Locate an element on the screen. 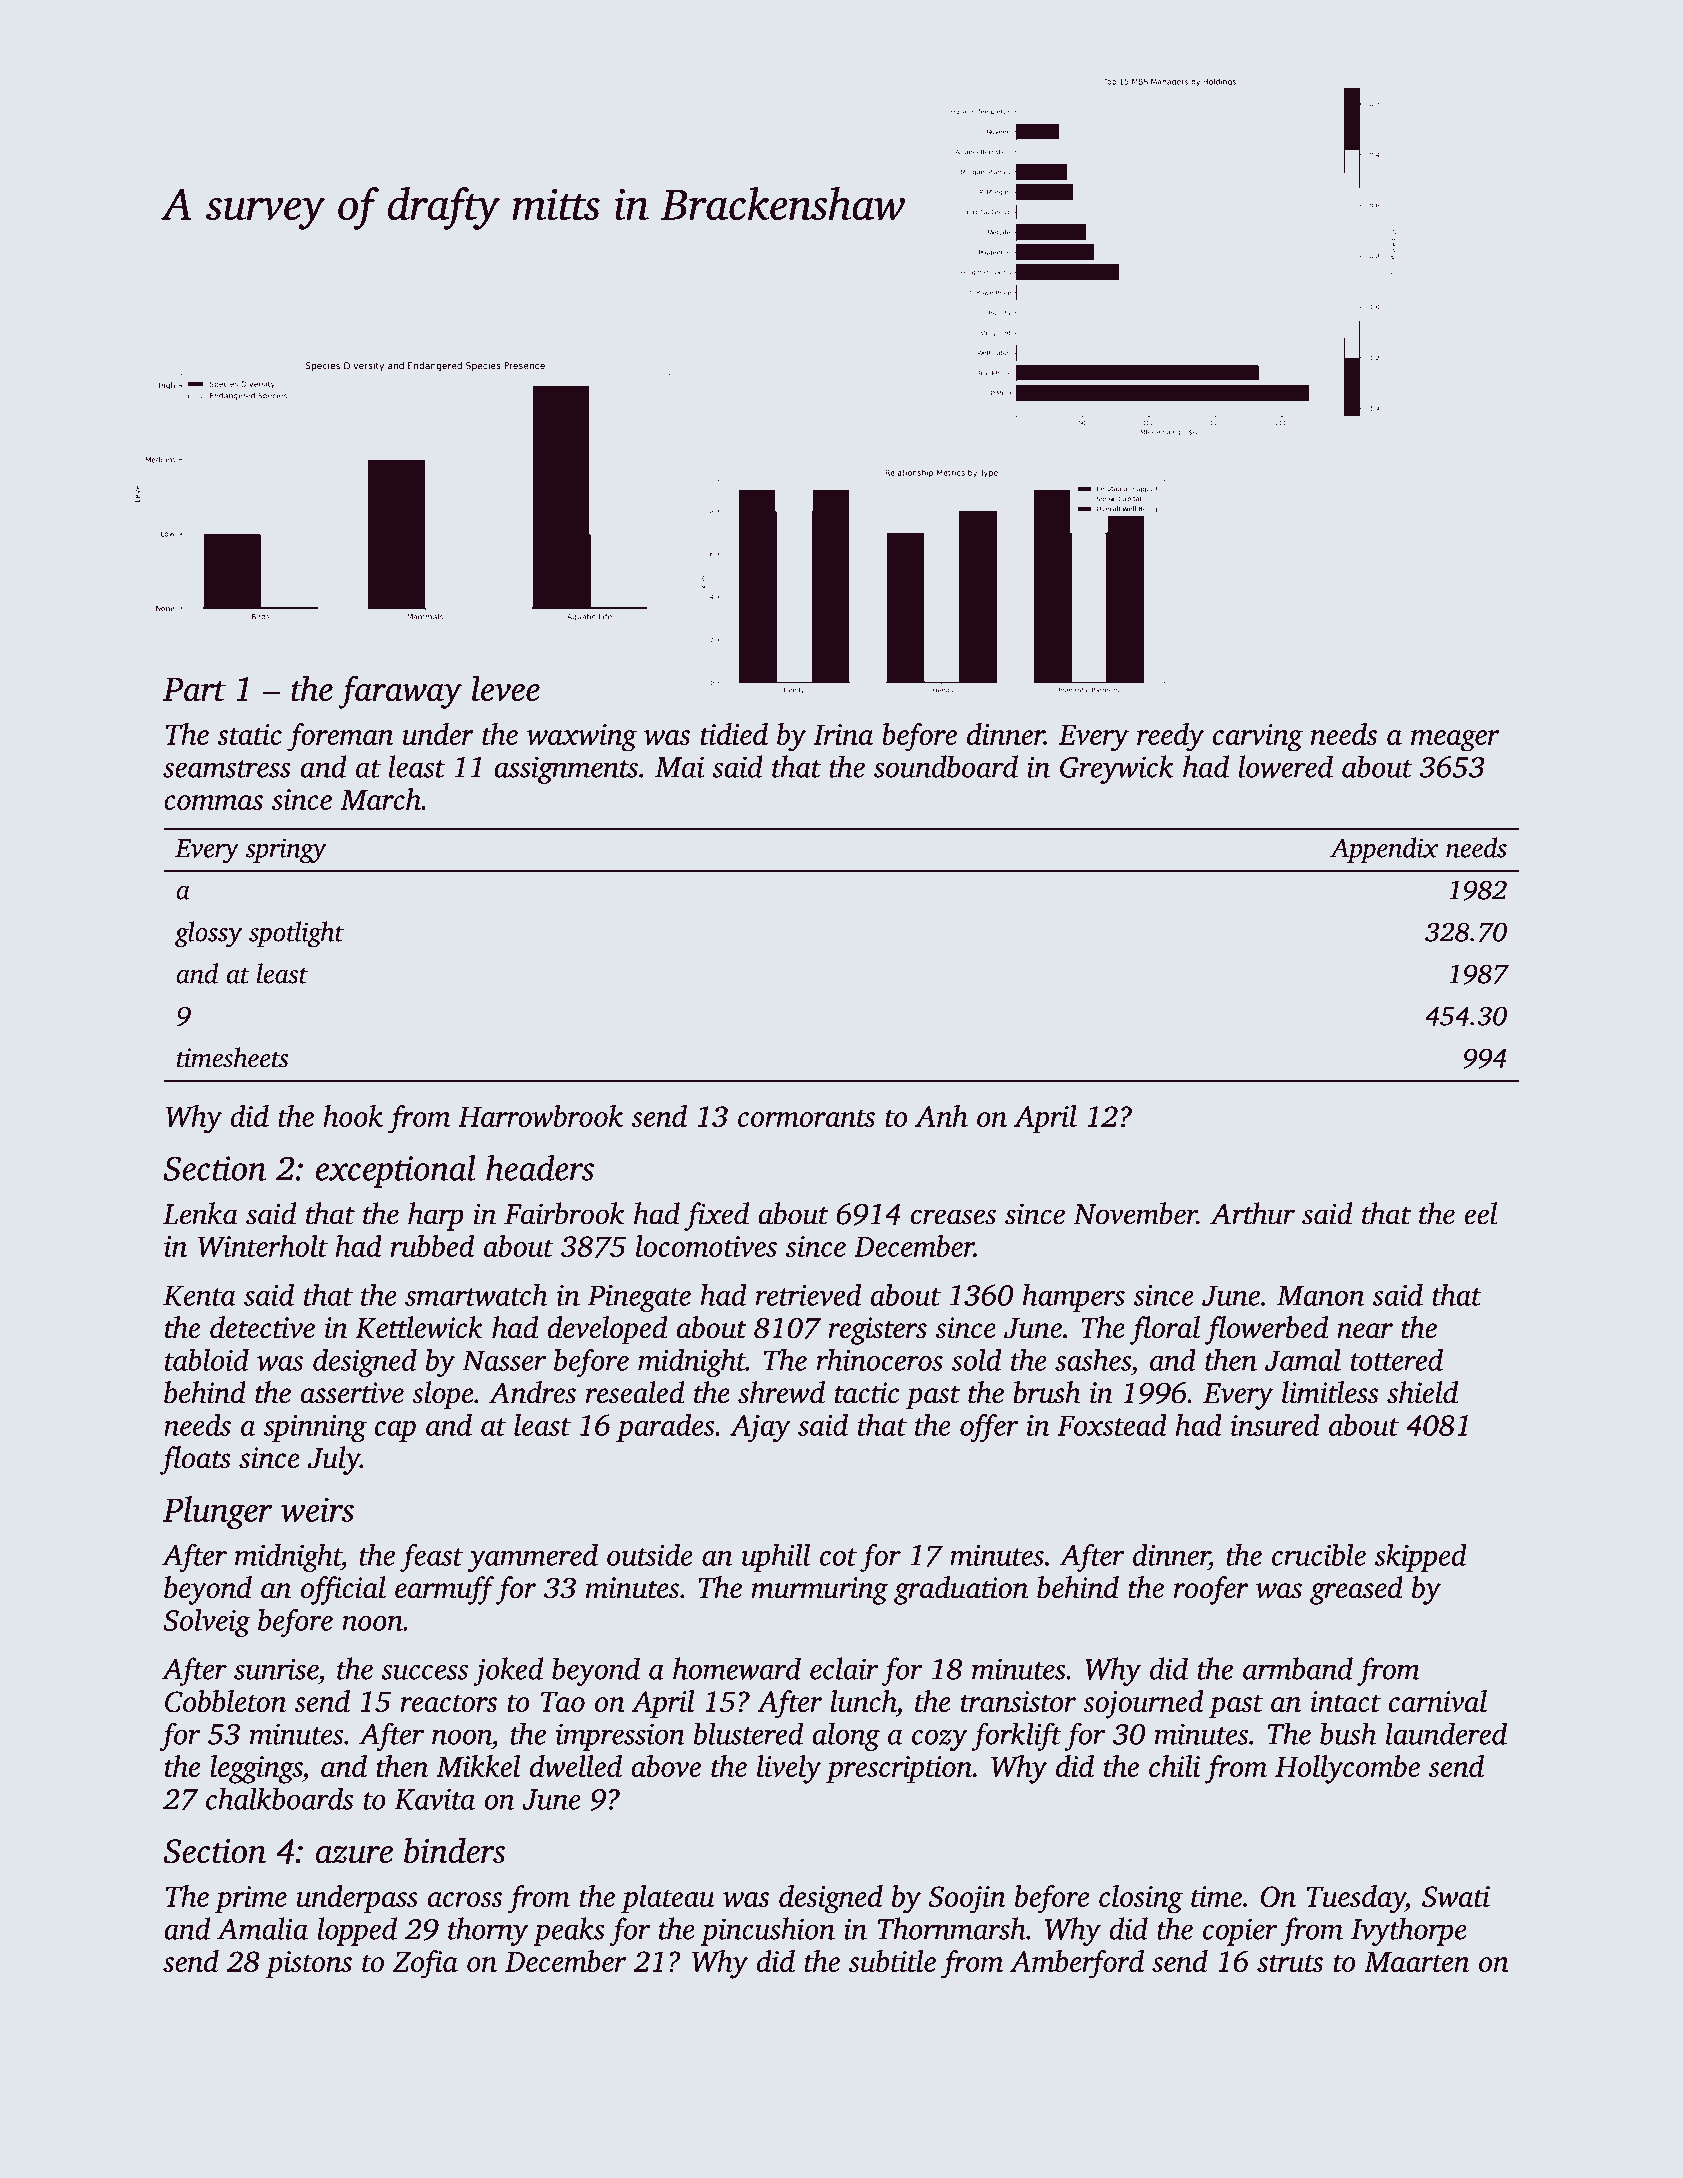 The height and width of the screenshot is (2178, 1683). armband is located at coordinates (1298, 1668).
